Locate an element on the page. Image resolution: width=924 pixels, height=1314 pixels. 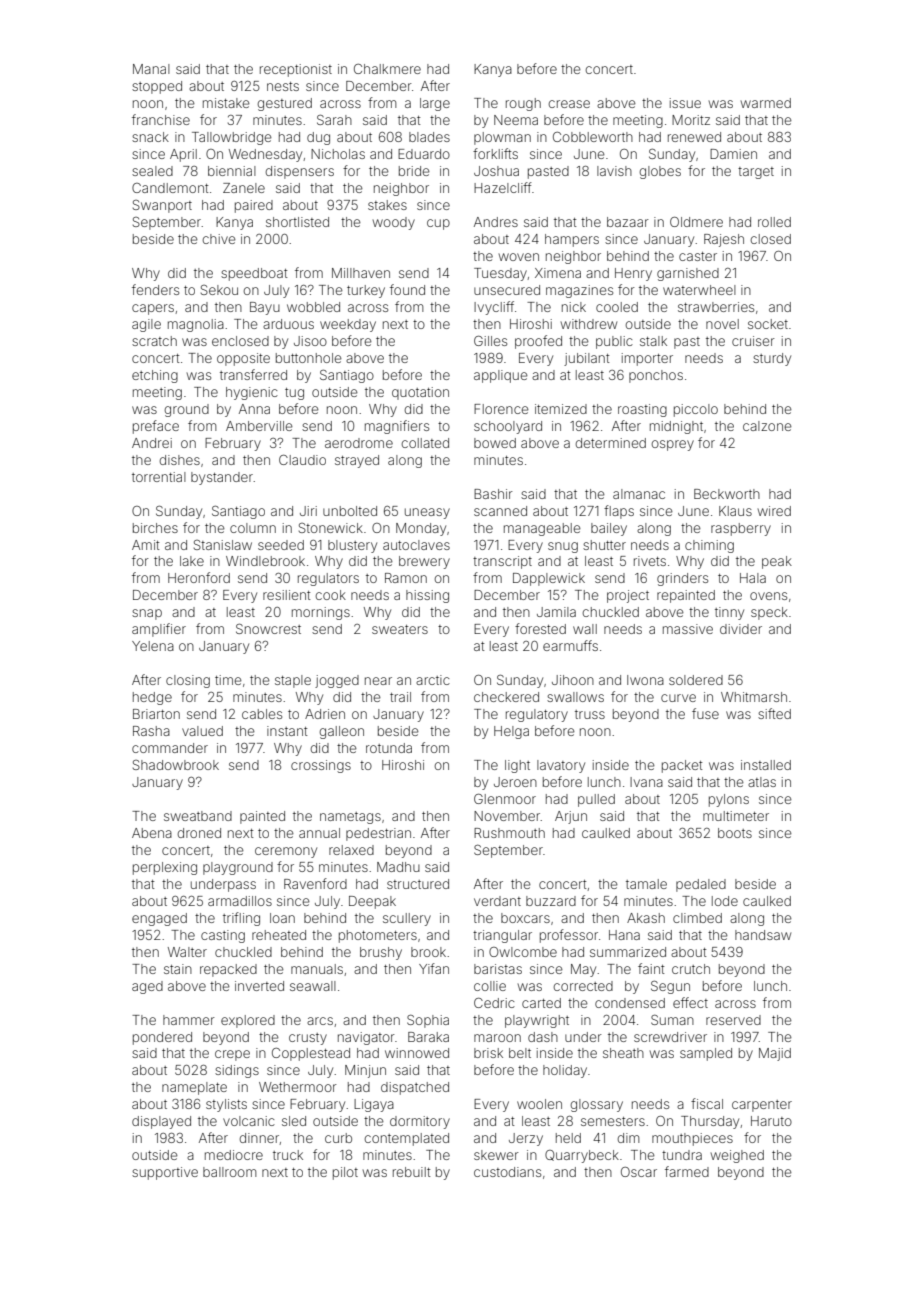
pilot is located at coordinates (345, 1173).
